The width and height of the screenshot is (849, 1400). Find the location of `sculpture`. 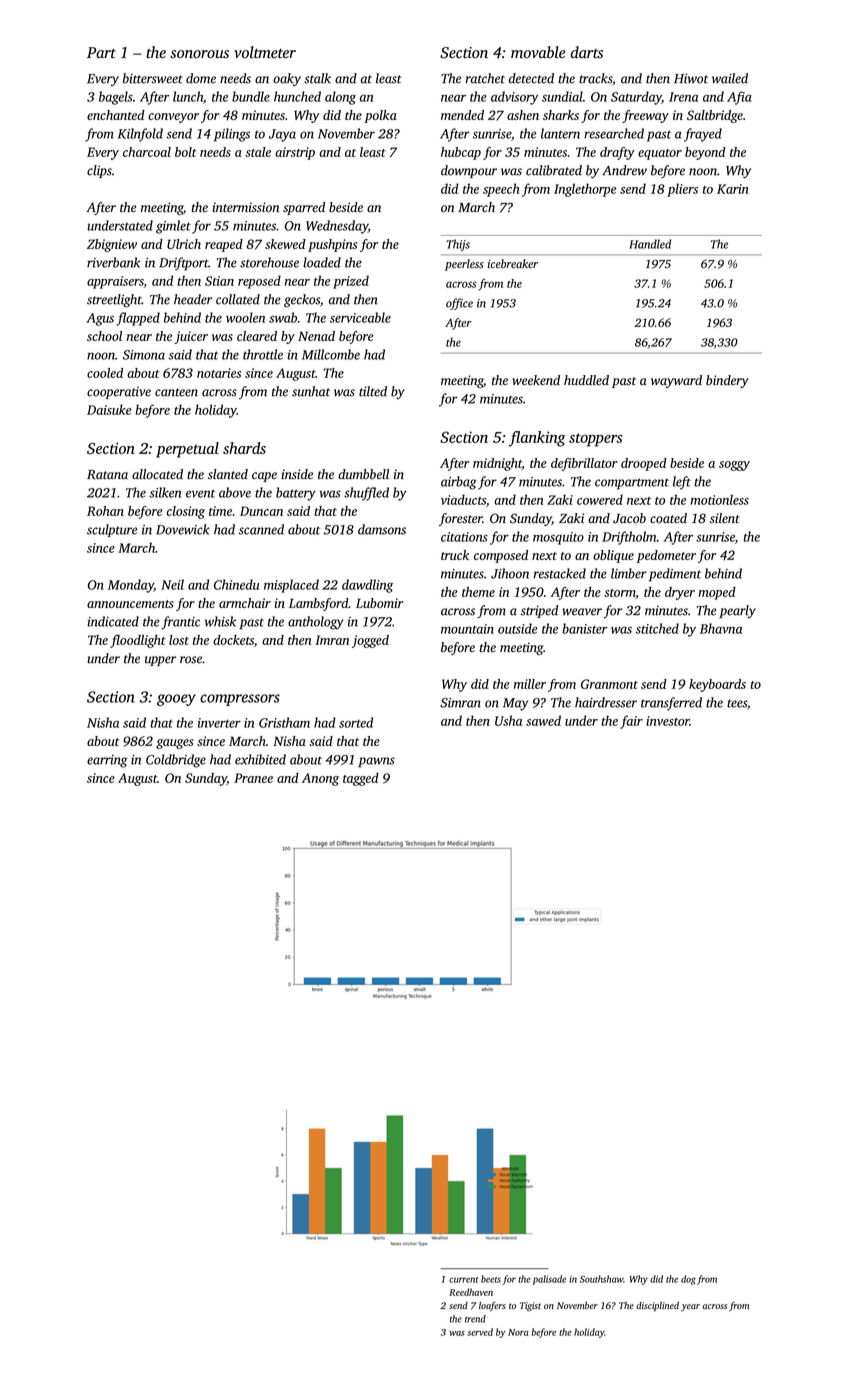

sculpture is located at coordinates (112, 530).
